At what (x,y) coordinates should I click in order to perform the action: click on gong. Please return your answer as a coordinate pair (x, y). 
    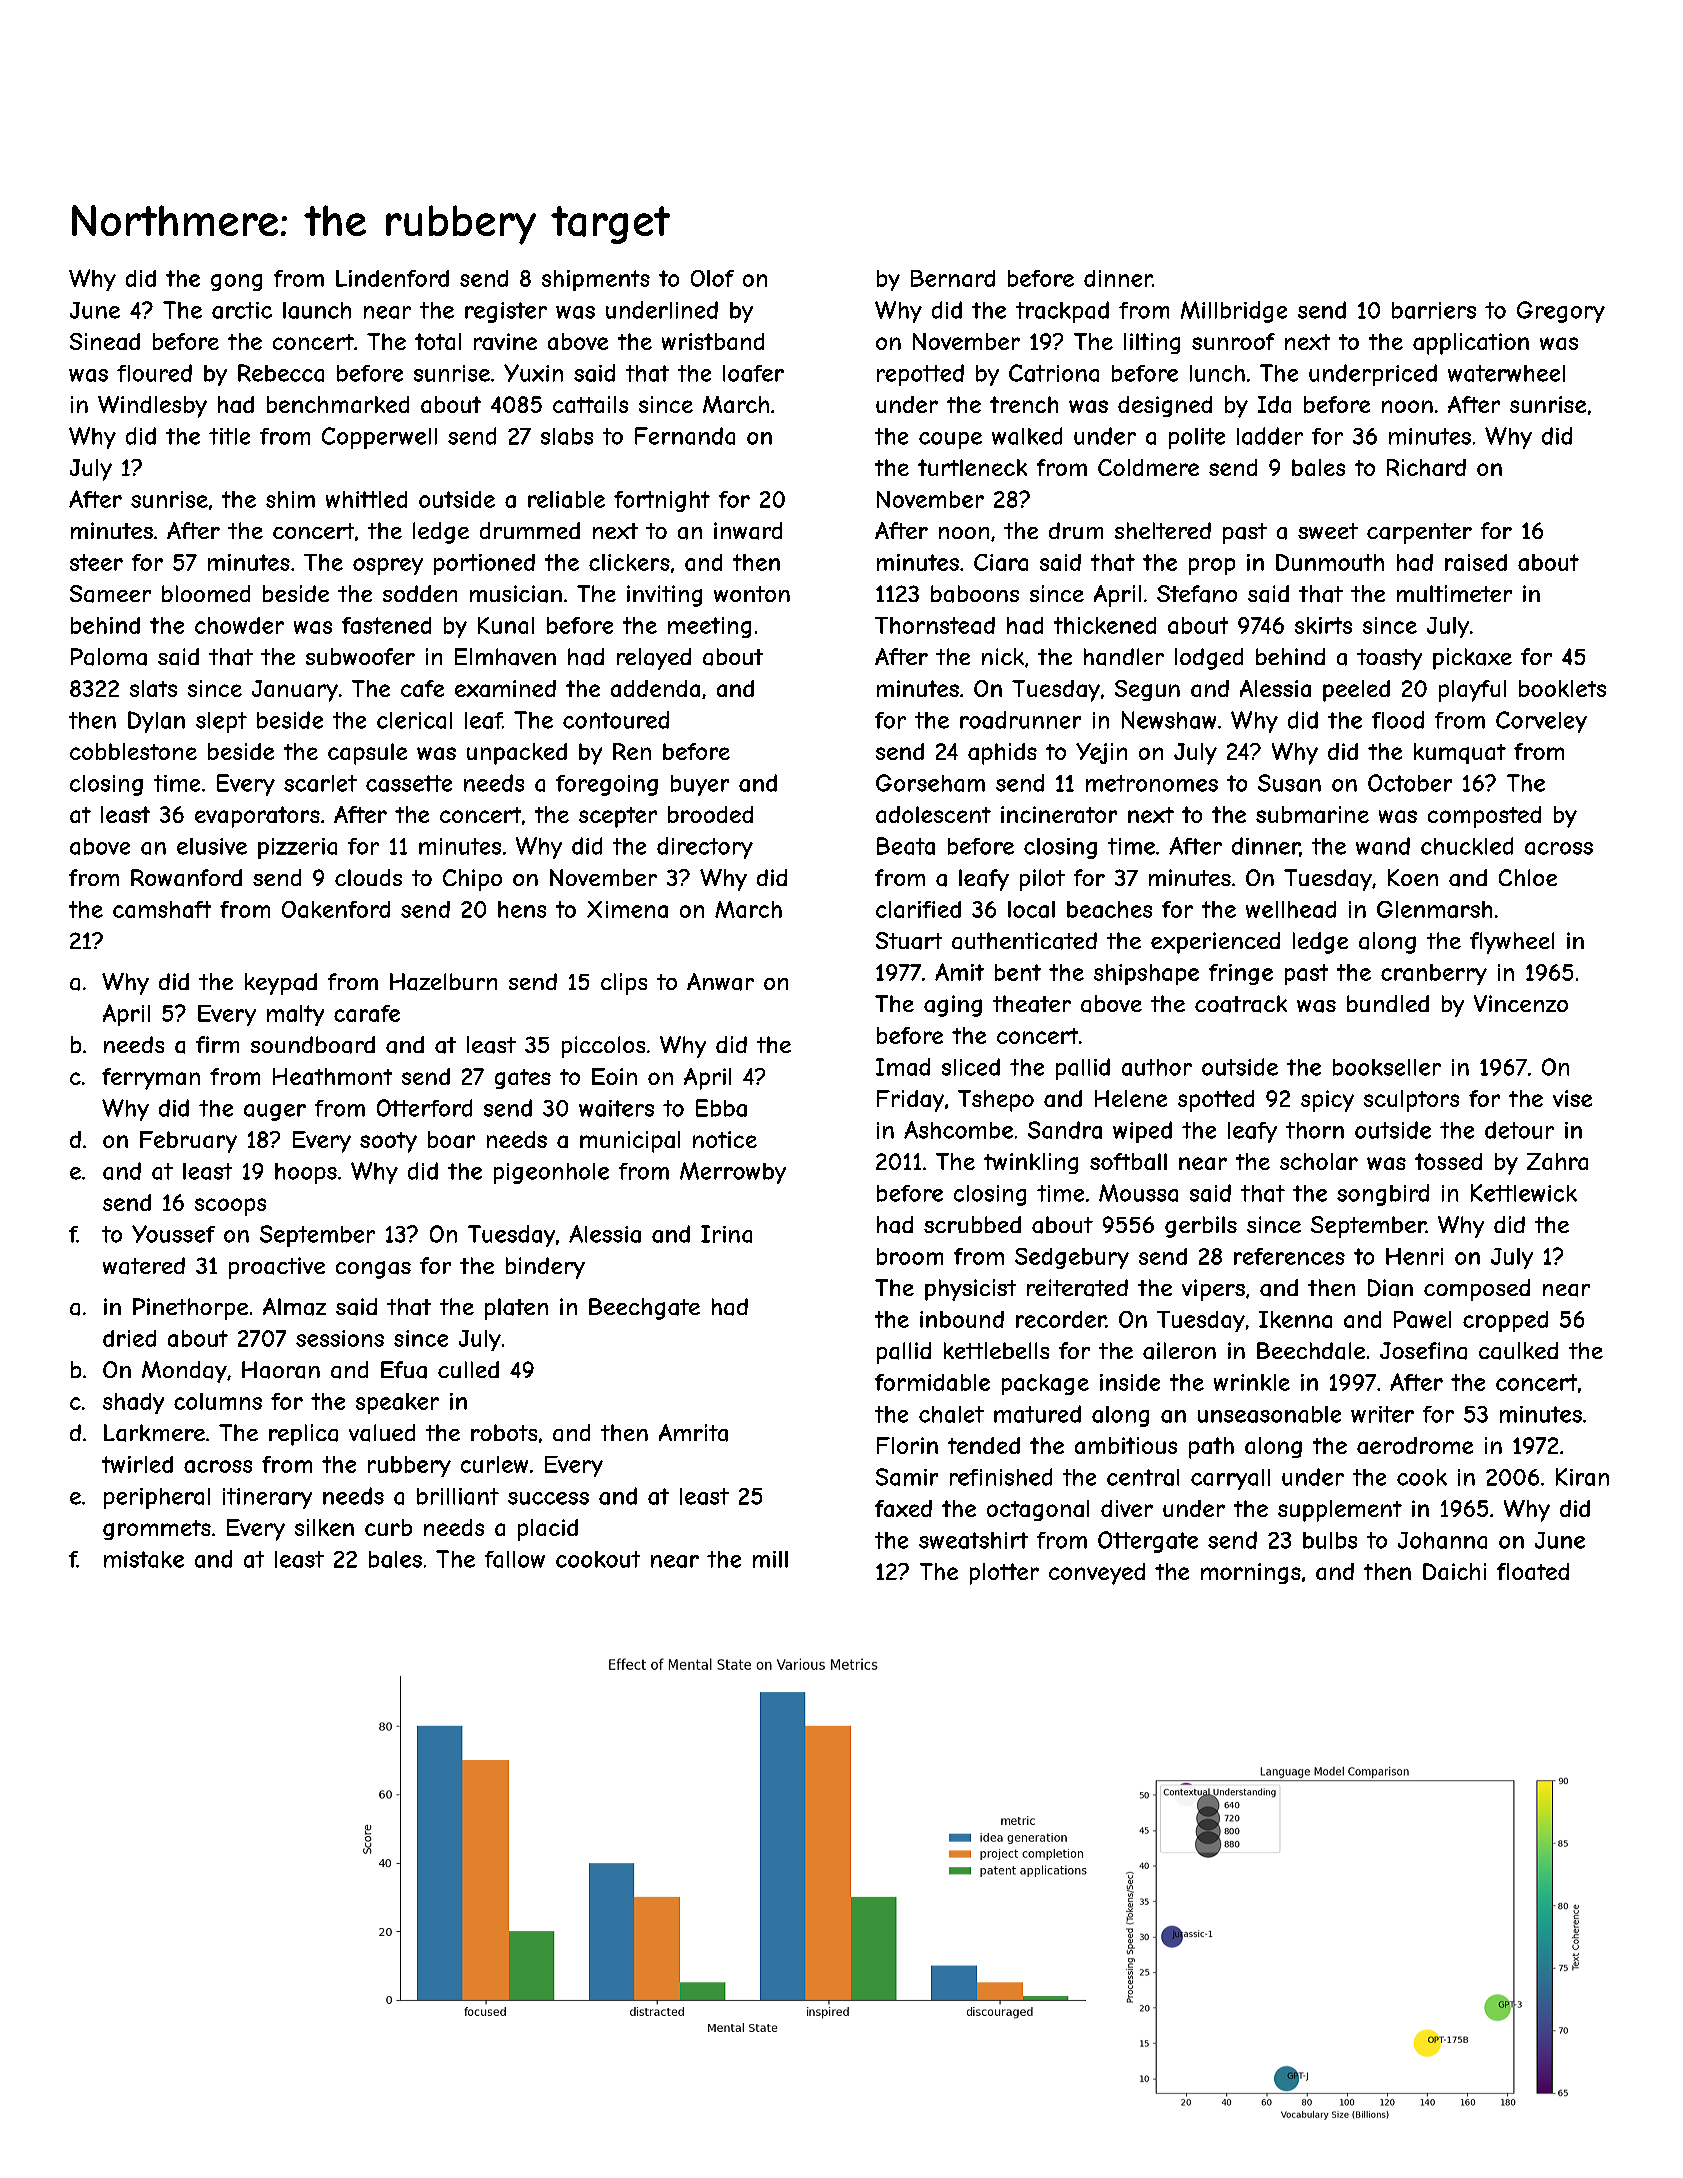
    Looking at the image, I should click on (236, 282).
